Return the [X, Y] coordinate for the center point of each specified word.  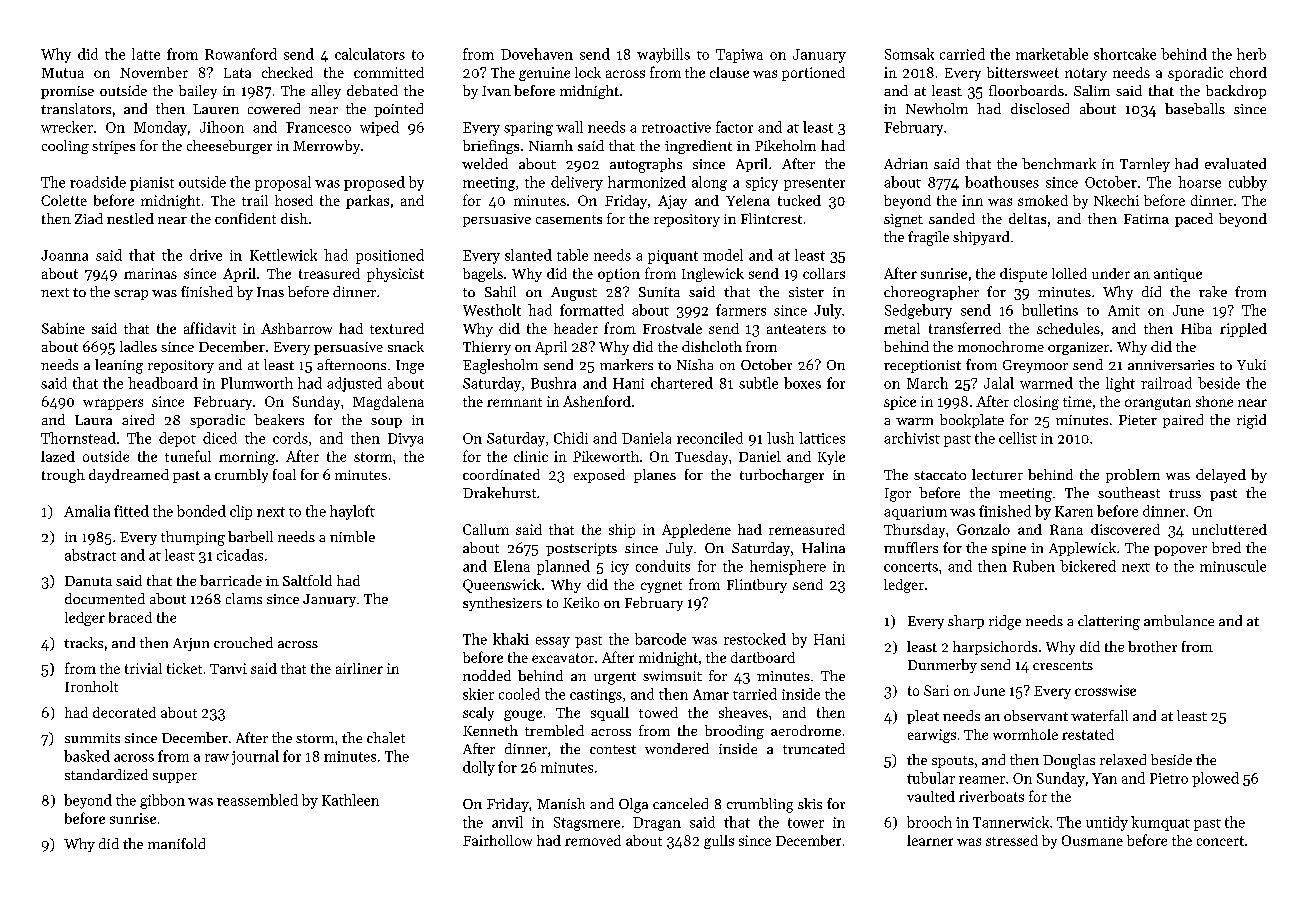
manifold [176, 843]
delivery [577, 183]
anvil [507, 822]
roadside [98, 182]
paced [1194, 220]
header [576, 328]
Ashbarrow [296, 328]
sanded [952, 218]
